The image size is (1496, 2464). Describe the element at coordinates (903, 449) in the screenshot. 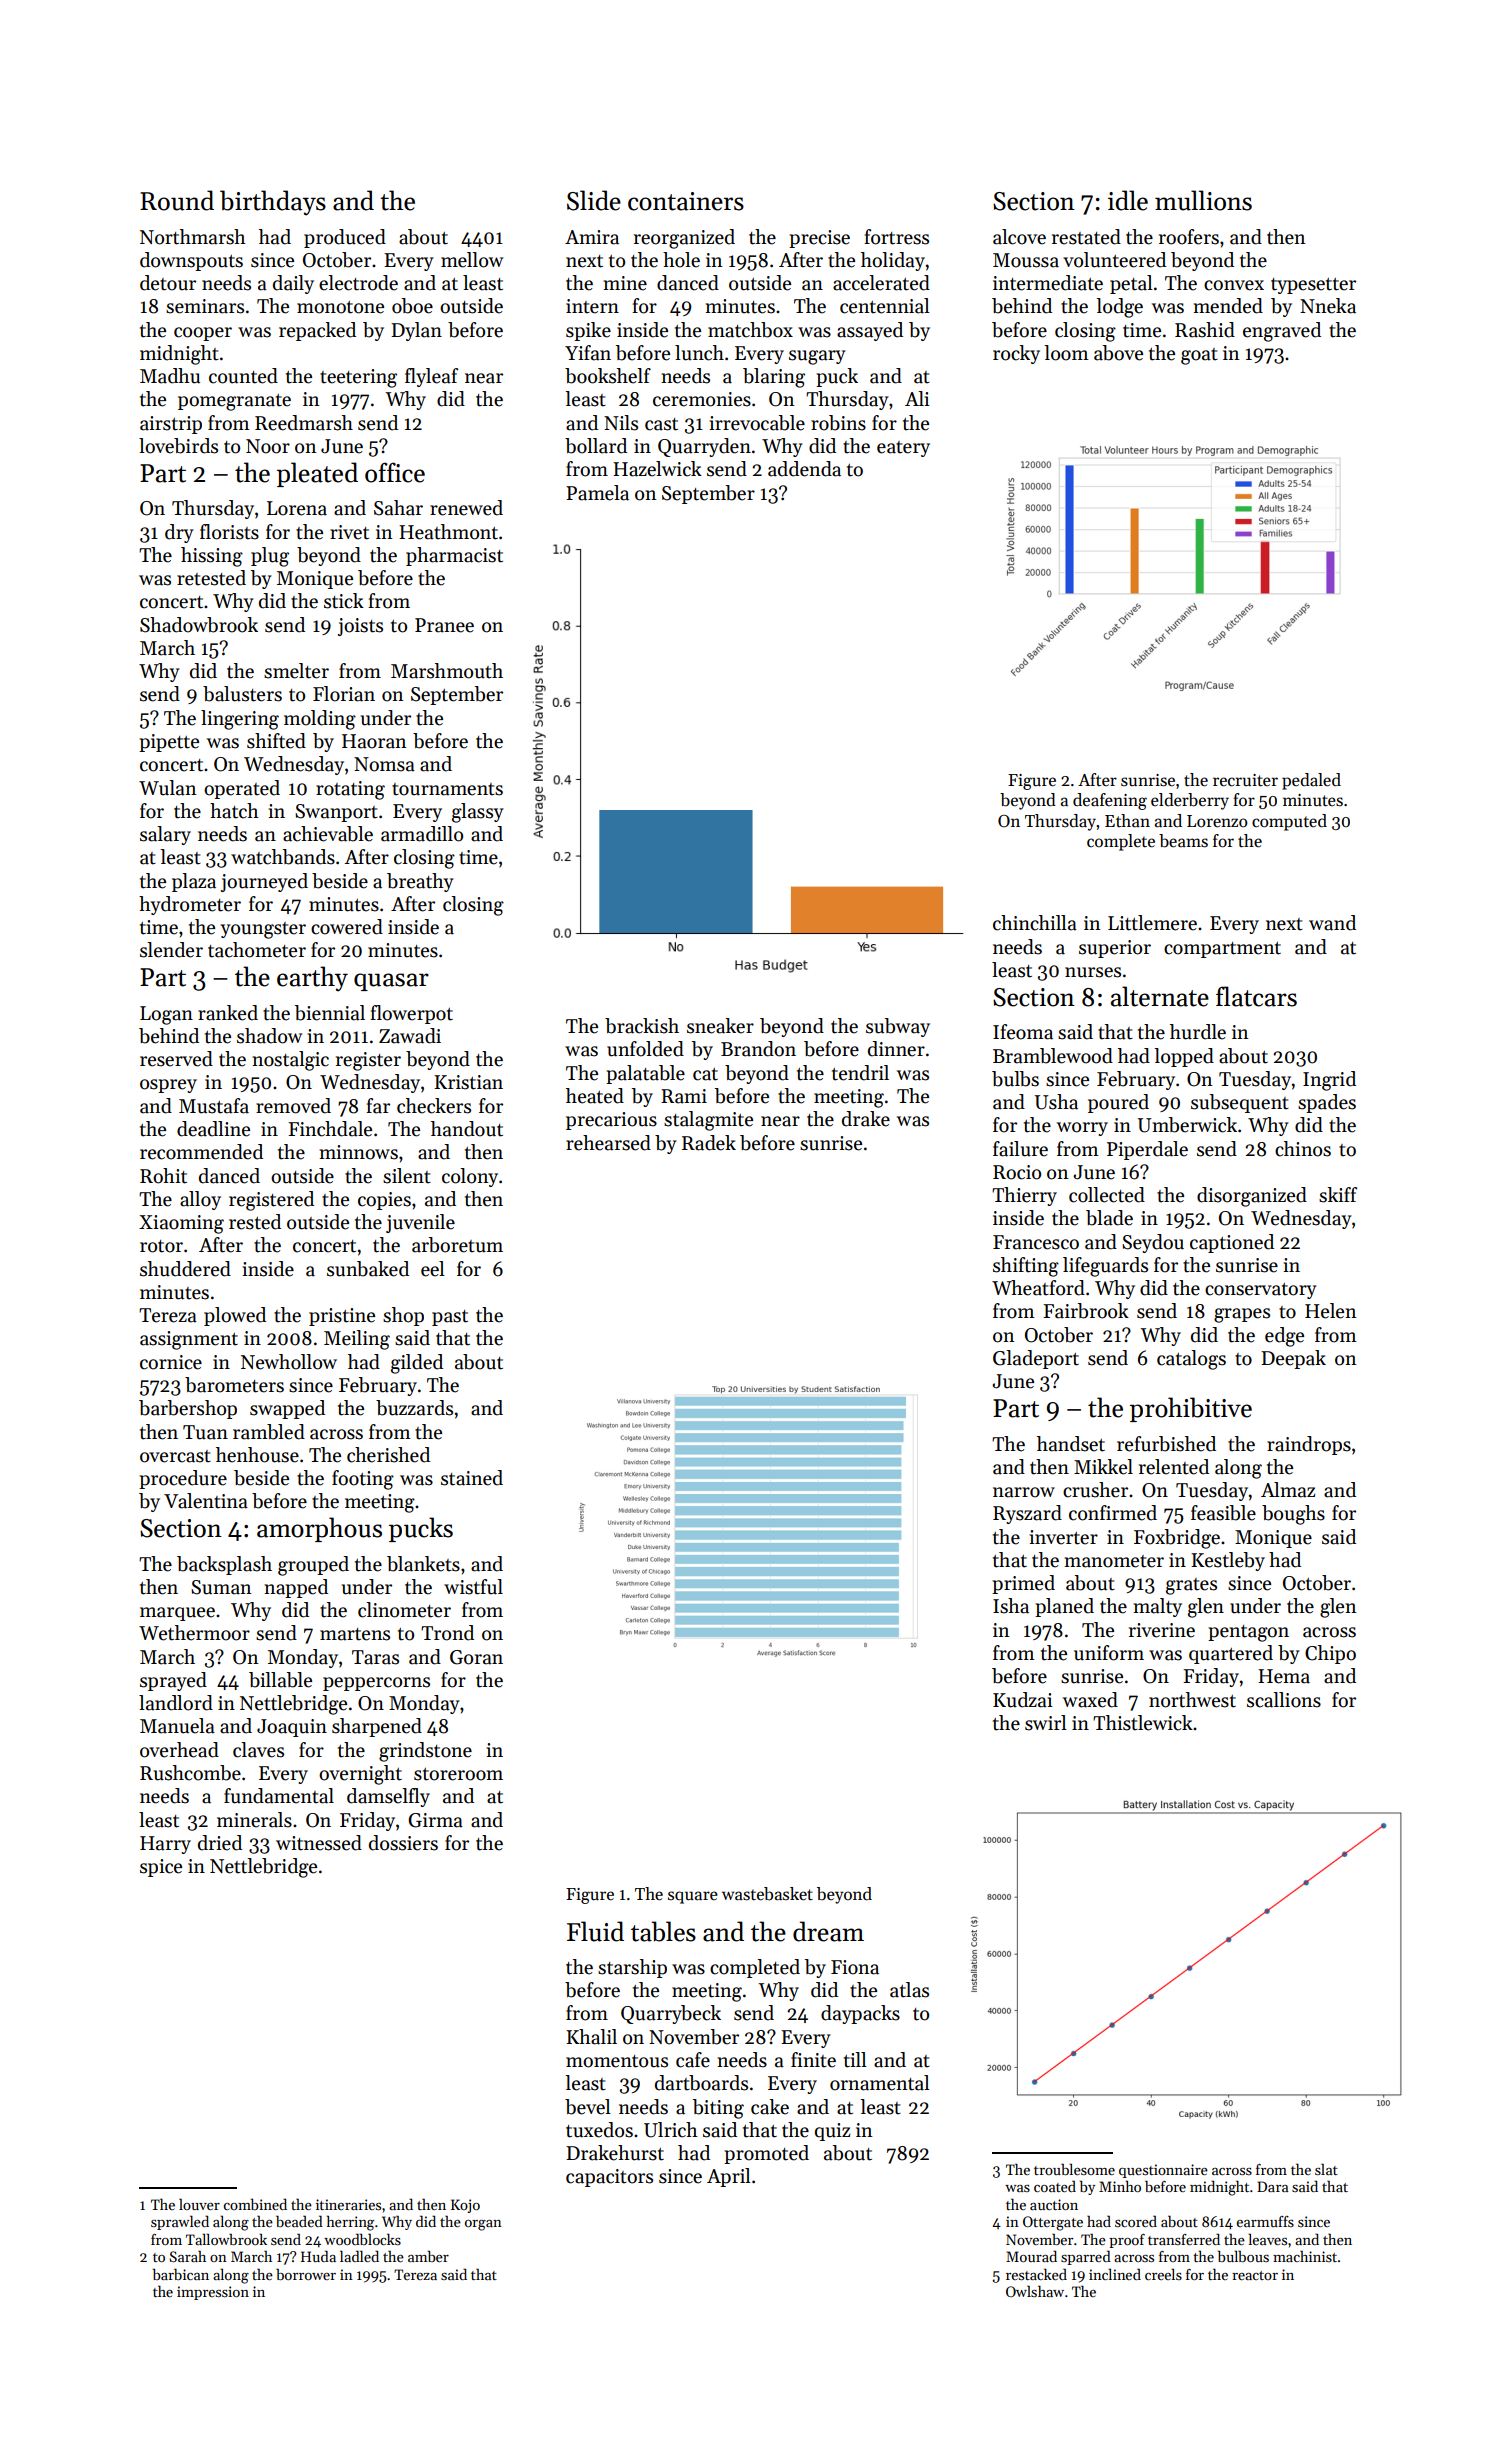

I see `eatery` at that location.
